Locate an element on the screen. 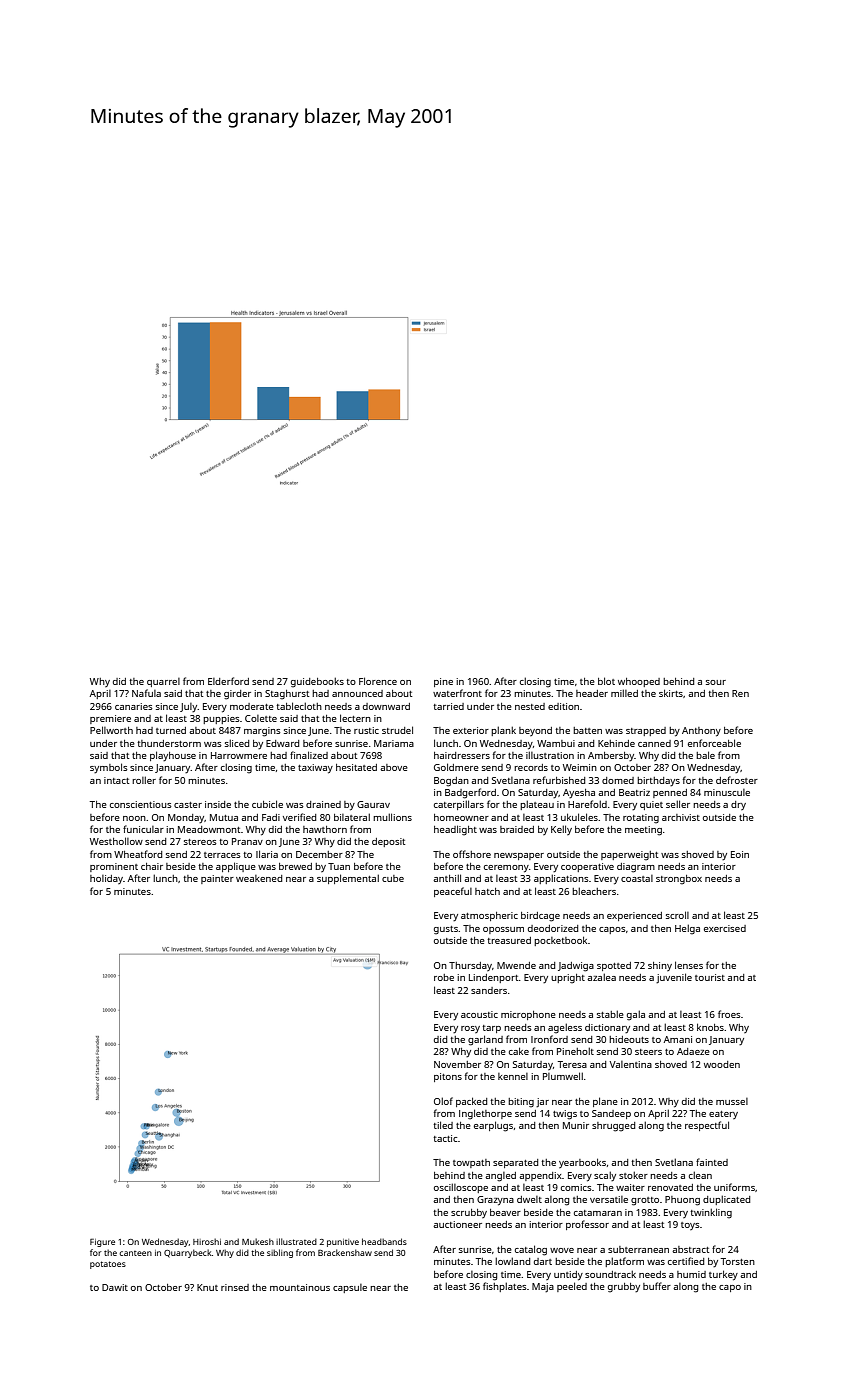 The width and height of the screenshot is (849, 1400). Olof is located at coordinates (443, 1101).
